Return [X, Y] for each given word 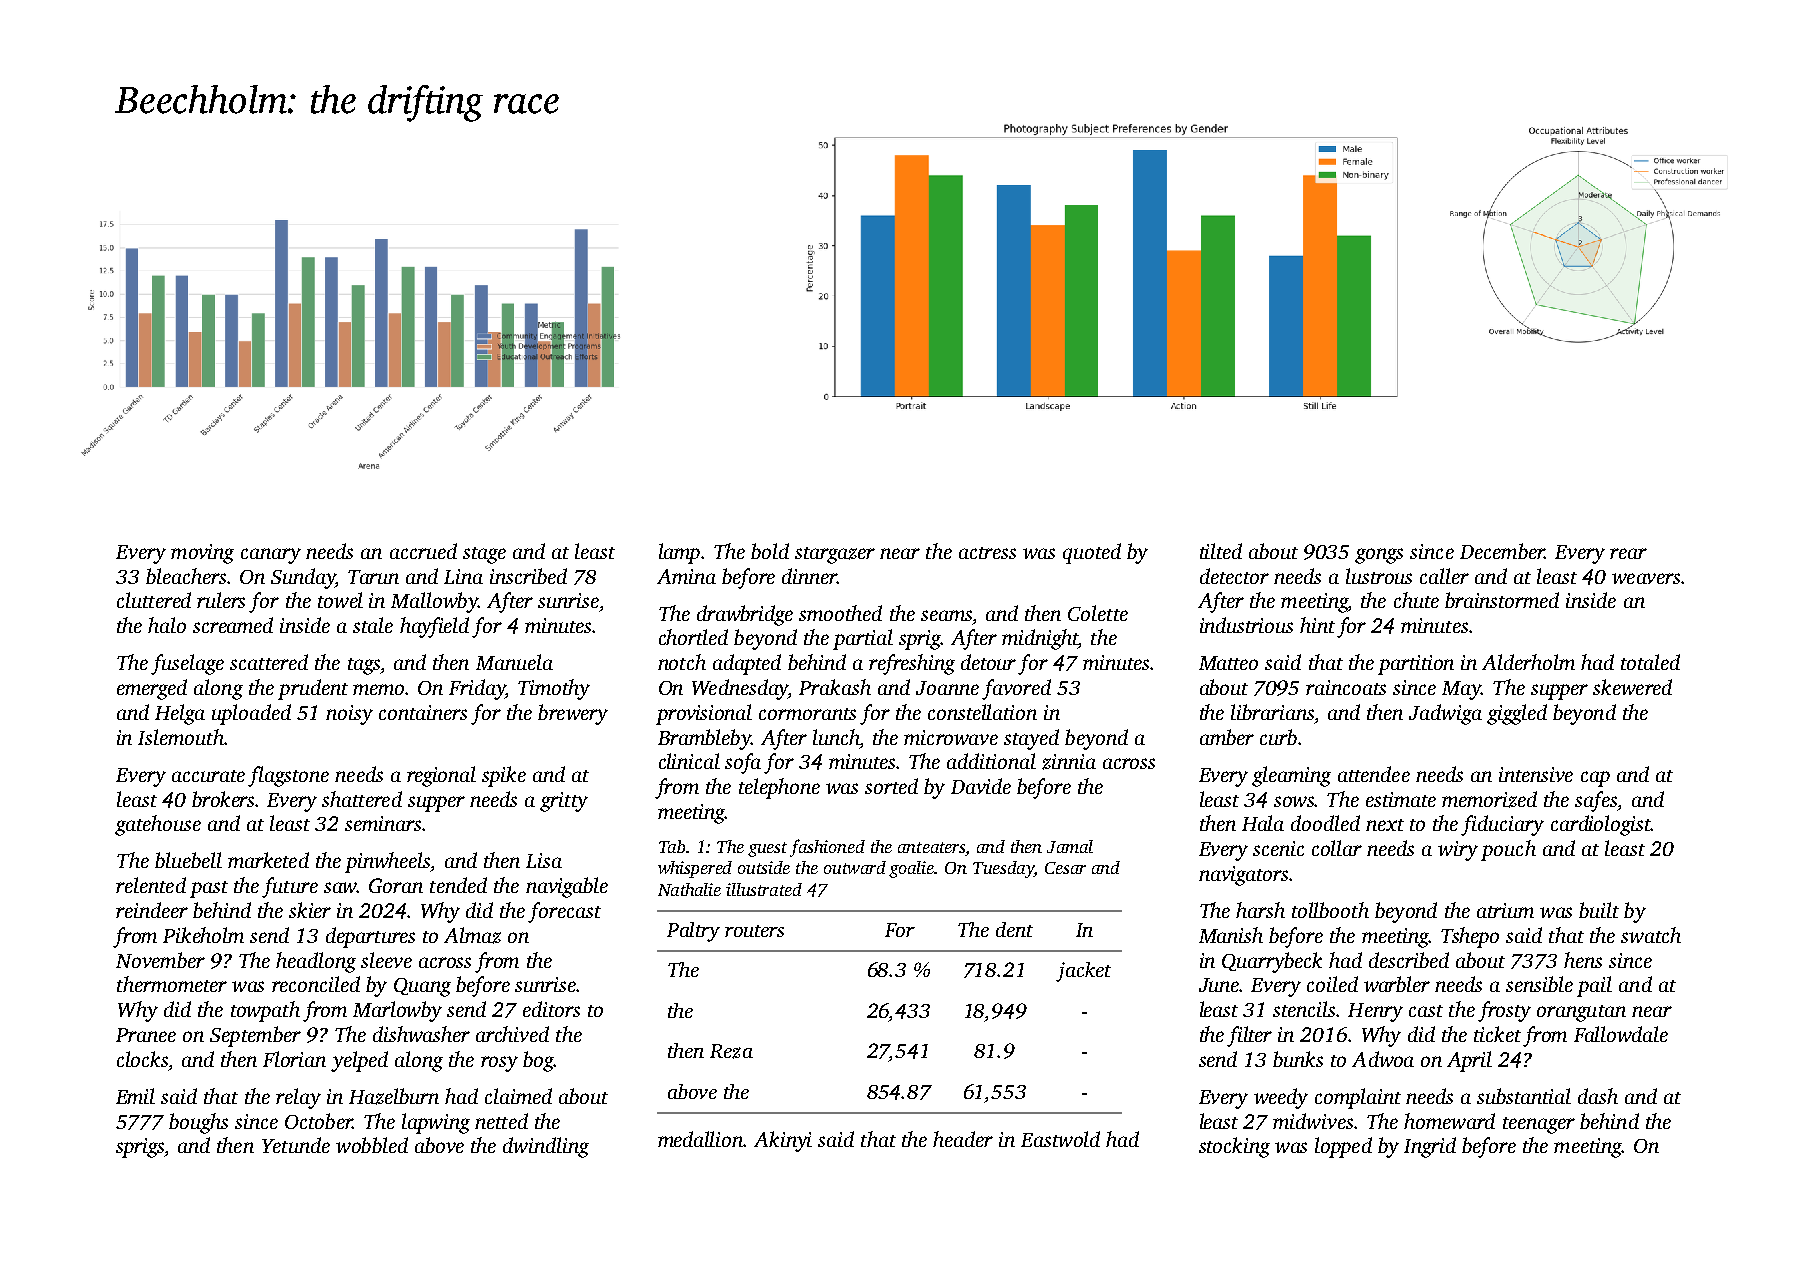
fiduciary [1502, 825]
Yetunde [296, 1145]
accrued [423, 551]
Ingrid [1430, 1147]
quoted [1092, 553]
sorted [891, 786]
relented [151, 885]
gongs [1379, 556]
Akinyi [783, 1141]
